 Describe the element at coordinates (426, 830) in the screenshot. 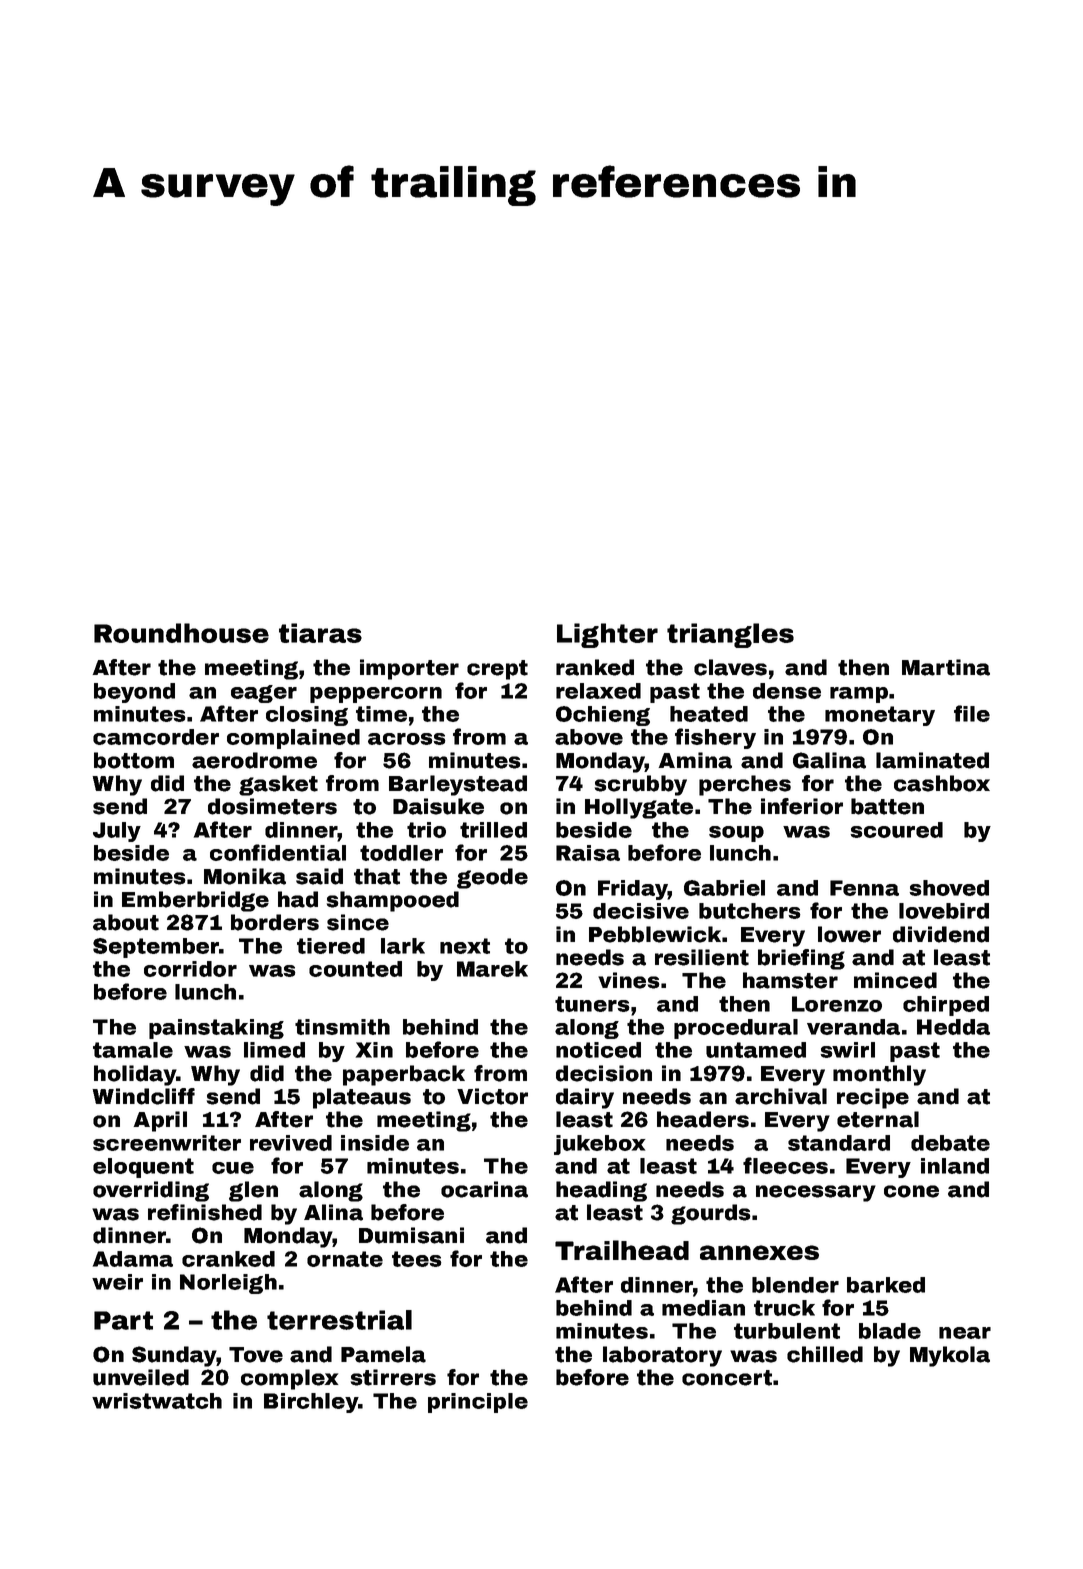

I see `trio` at that location.
